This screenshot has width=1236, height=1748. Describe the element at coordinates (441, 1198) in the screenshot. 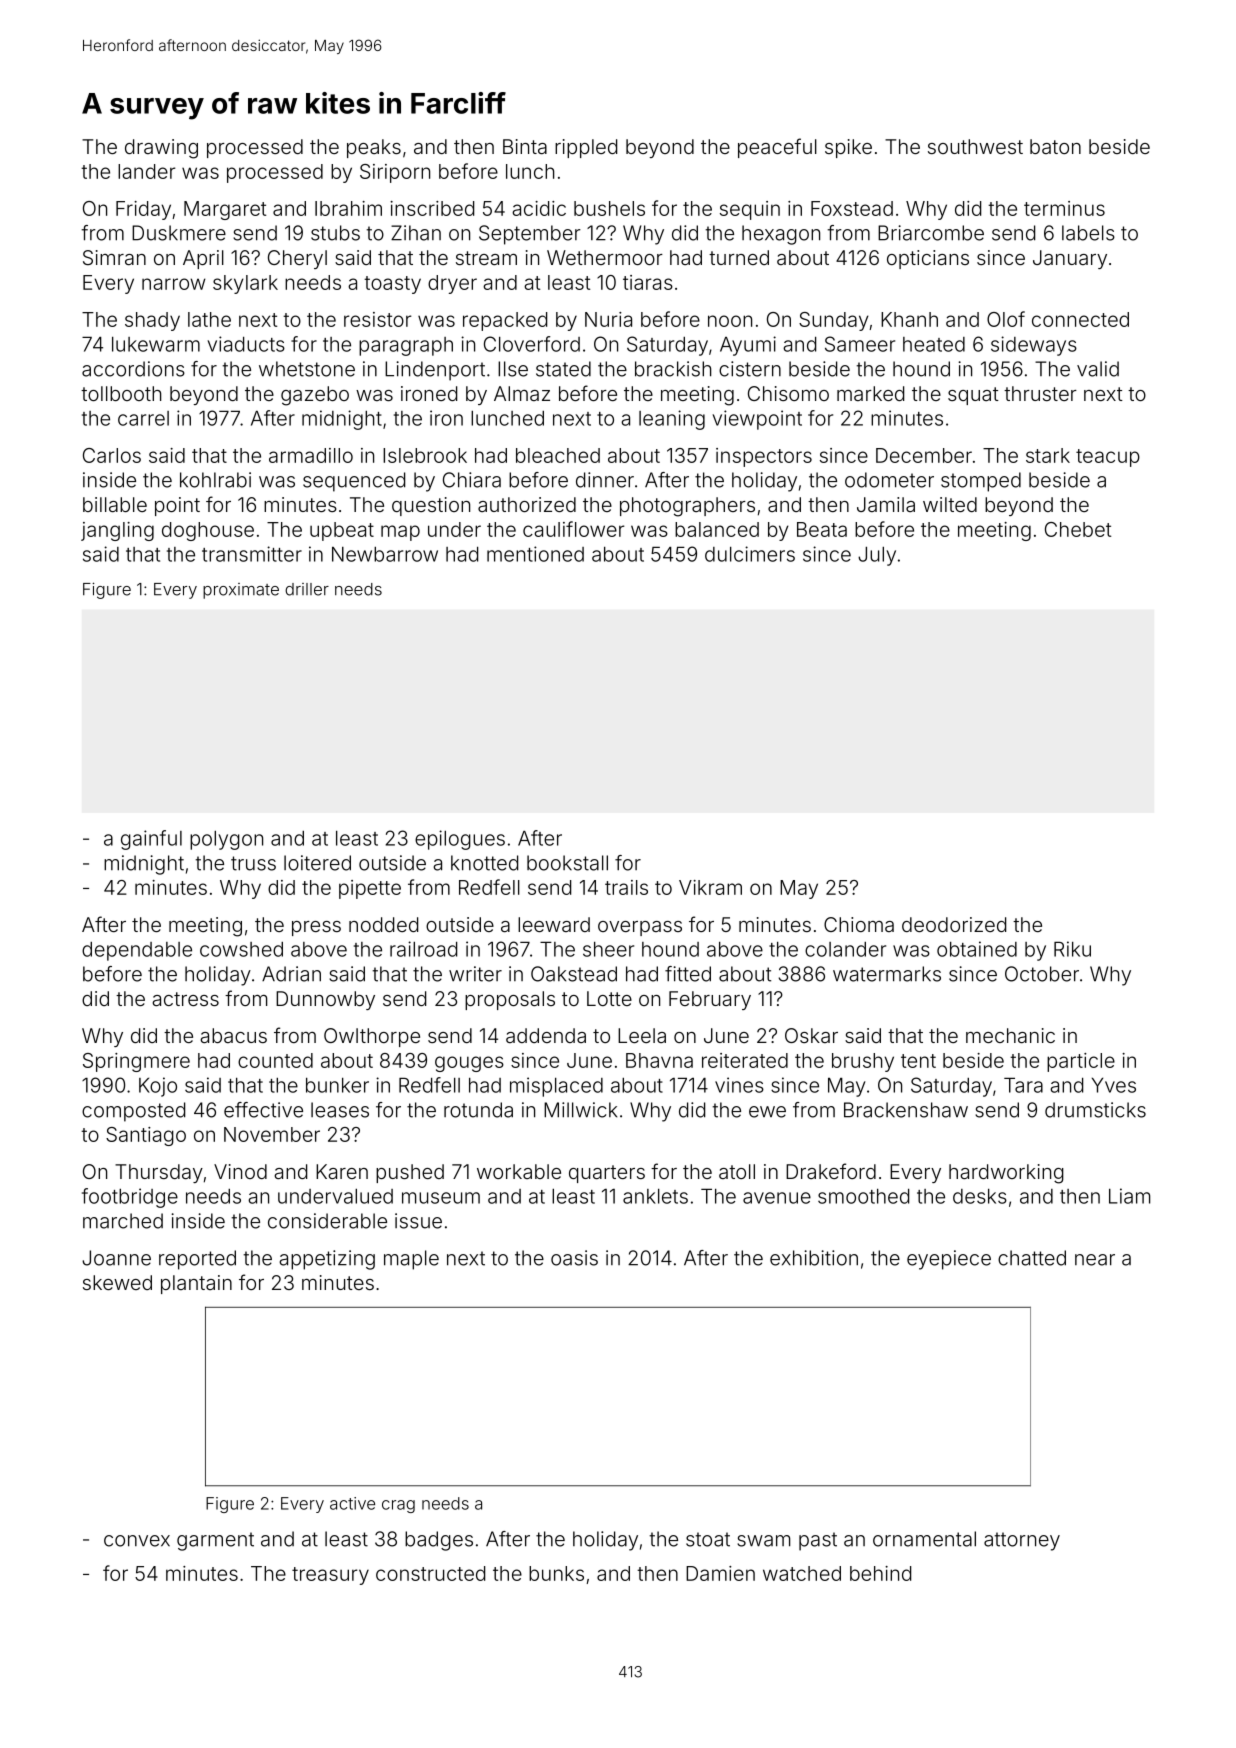

I see `museum` at that location.
